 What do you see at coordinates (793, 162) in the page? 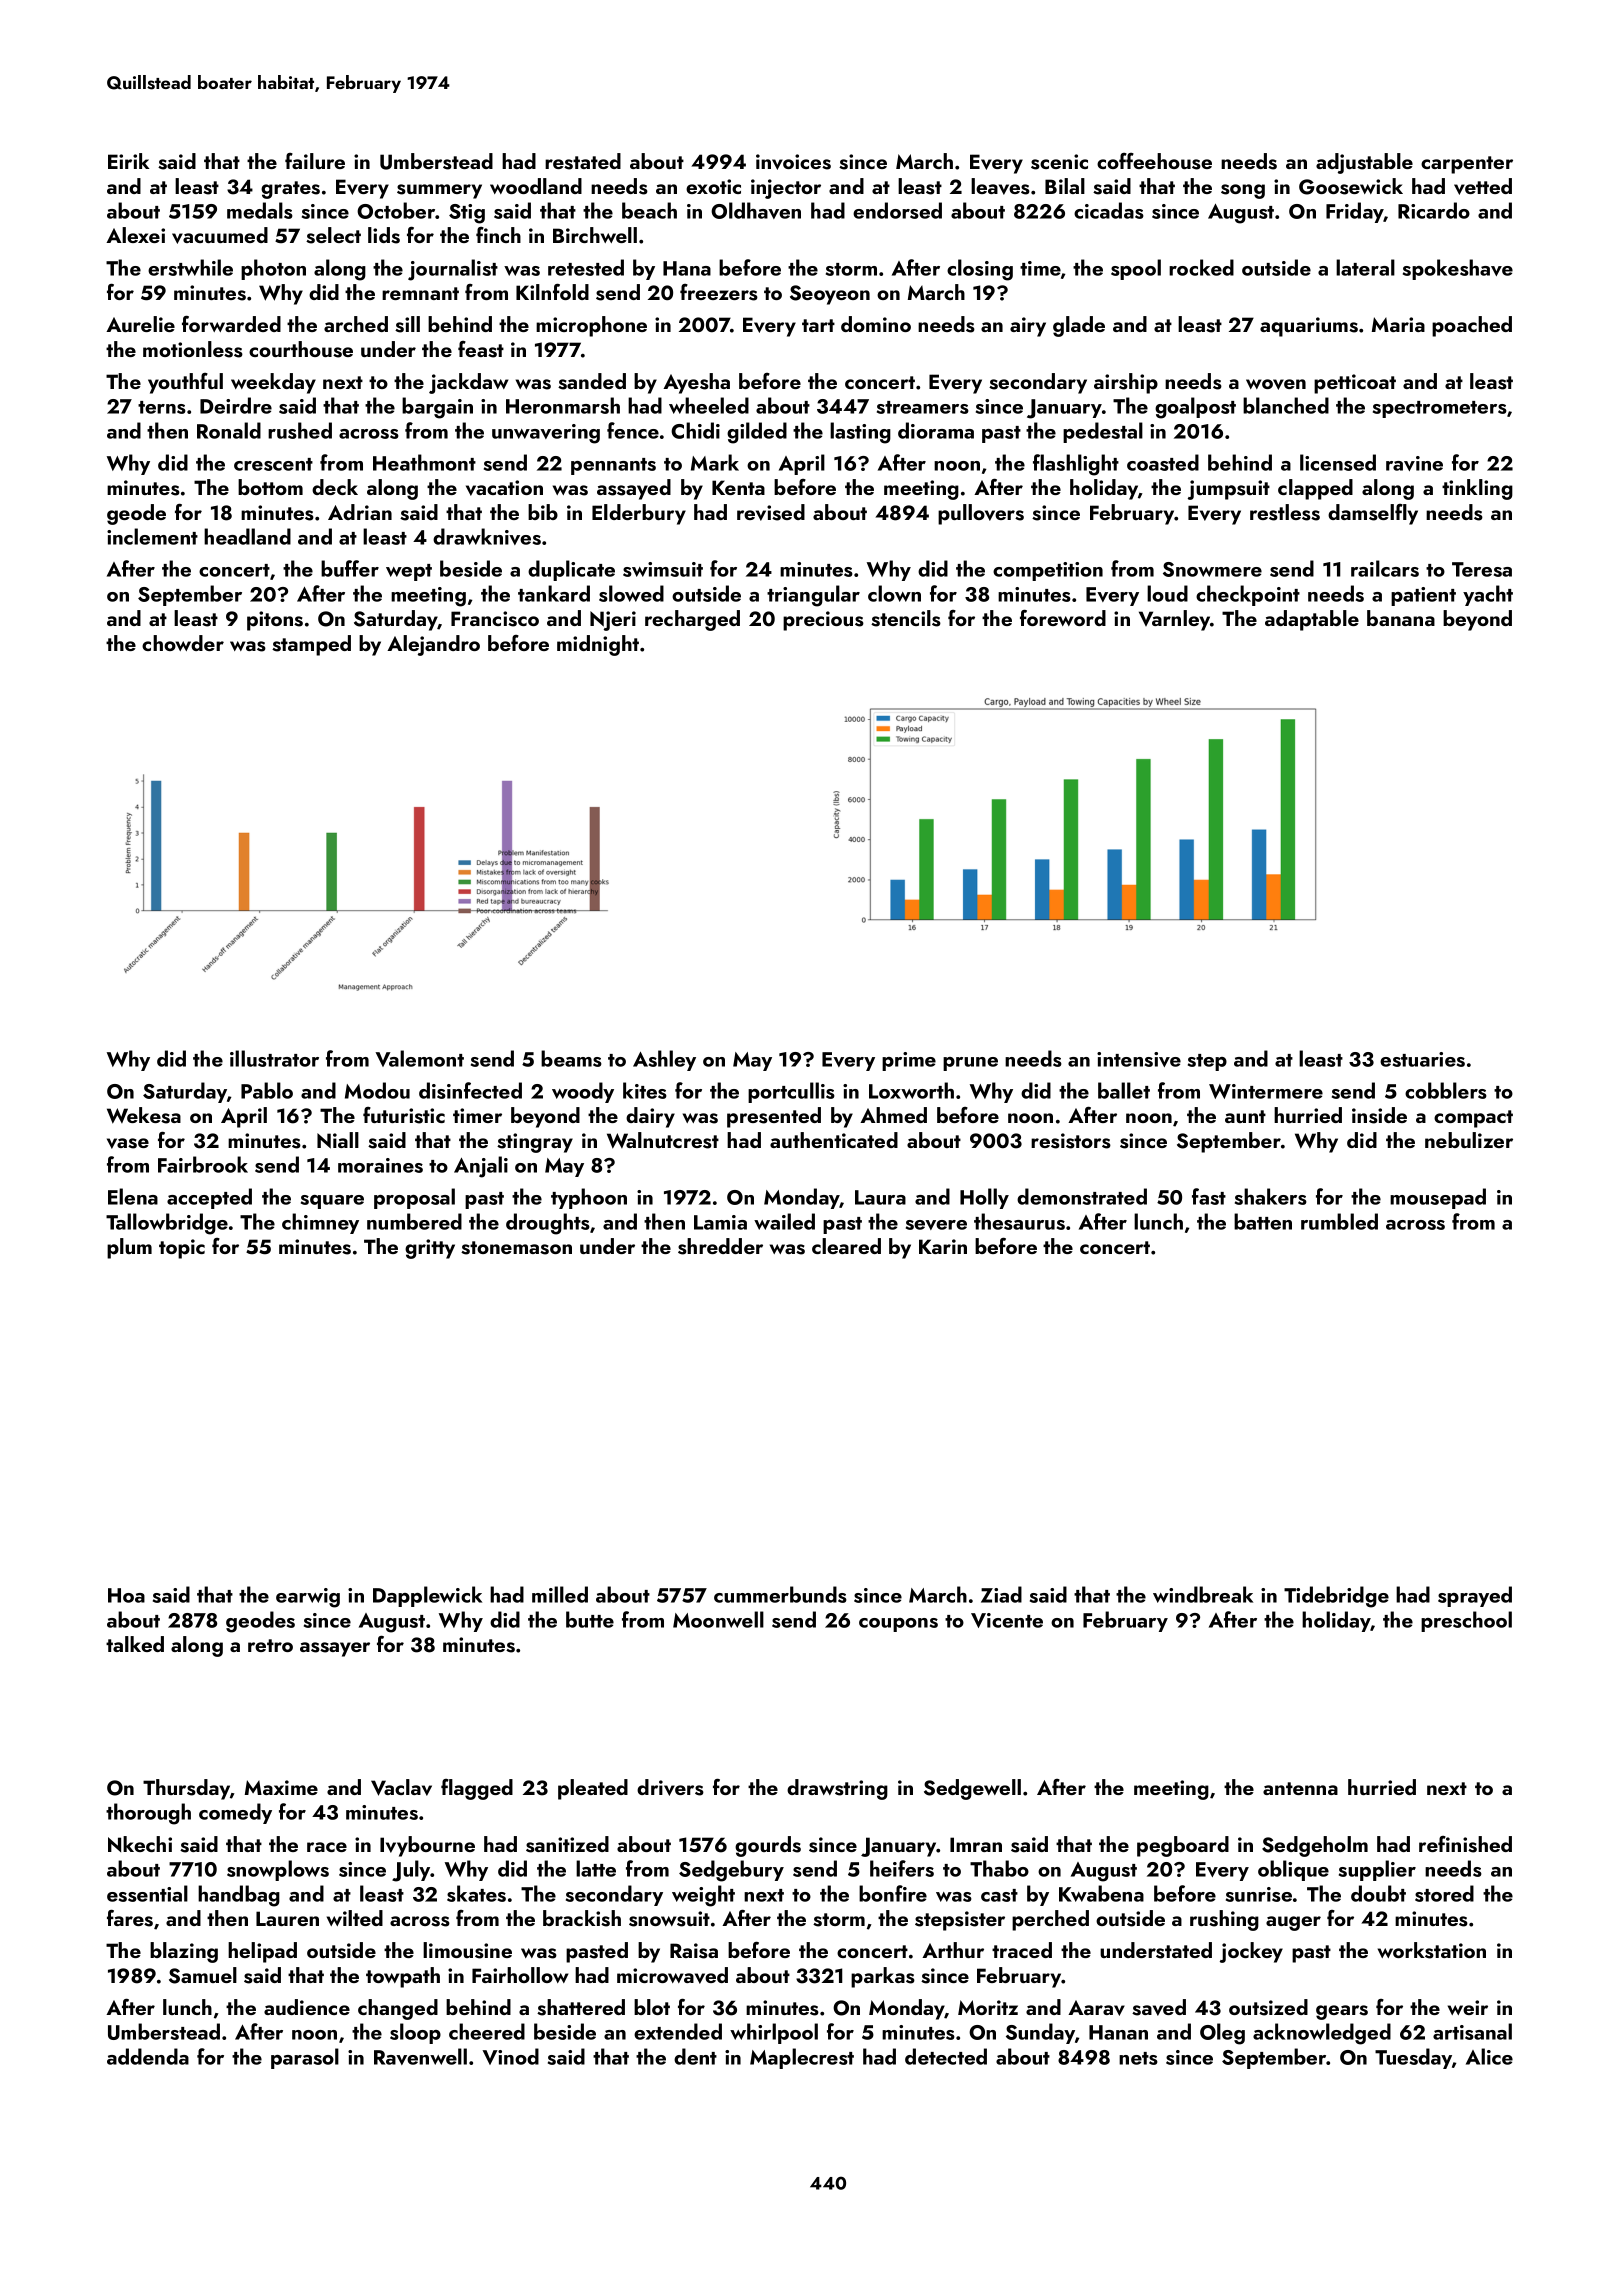
I see `invoices` at bounding box center [793, 162].
